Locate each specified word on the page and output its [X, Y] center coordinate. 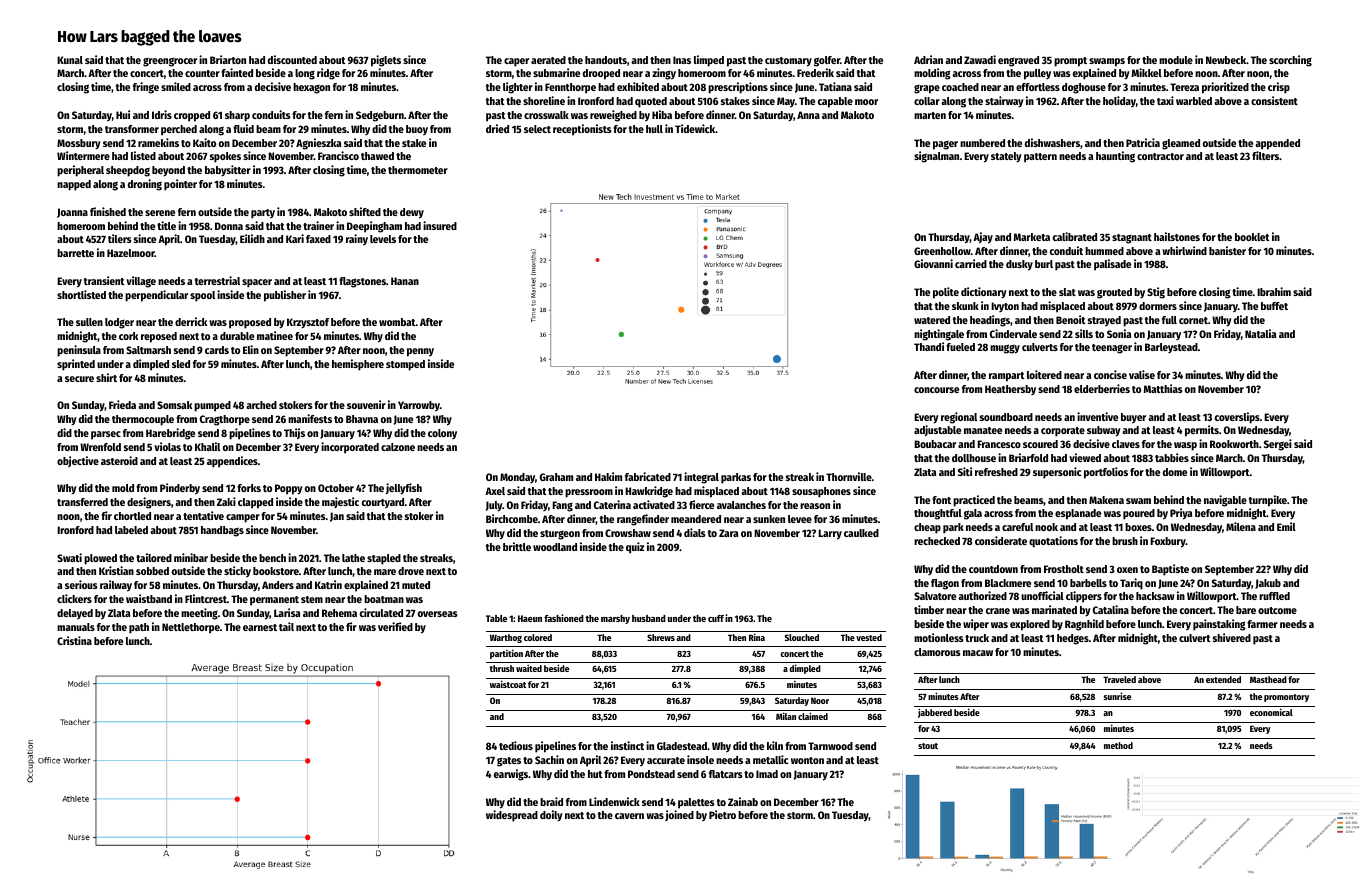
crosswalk [546, 115]
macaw [978, 653]
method [1118, 745]
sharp [237, 116]
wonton [807, 760]
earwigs [511, 775]
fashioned [564, 618]
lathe [353, 558]
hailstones [1177, 236]
